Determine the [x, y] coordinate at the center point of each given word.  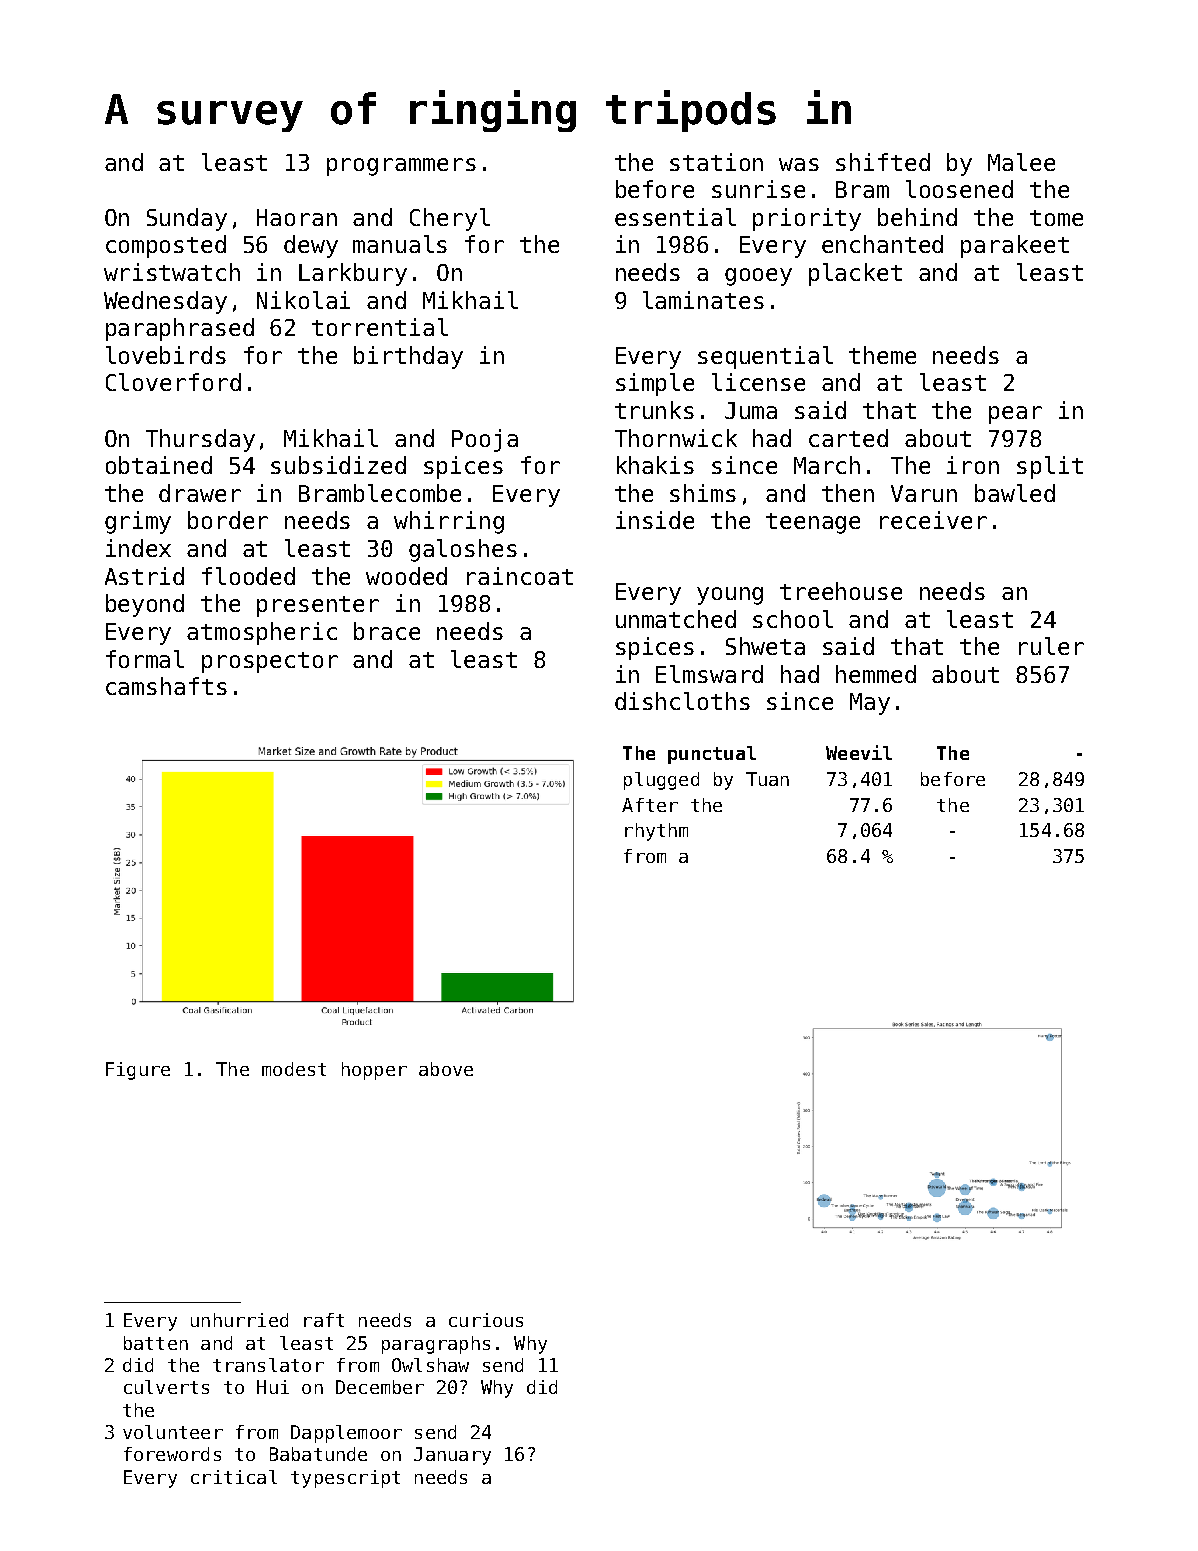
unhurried [239, 1320]
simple [655, 384]
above [446, 1069]
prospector [270, 662]
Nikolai [303, 300]
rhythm [656, 832]
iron [973, 465]
